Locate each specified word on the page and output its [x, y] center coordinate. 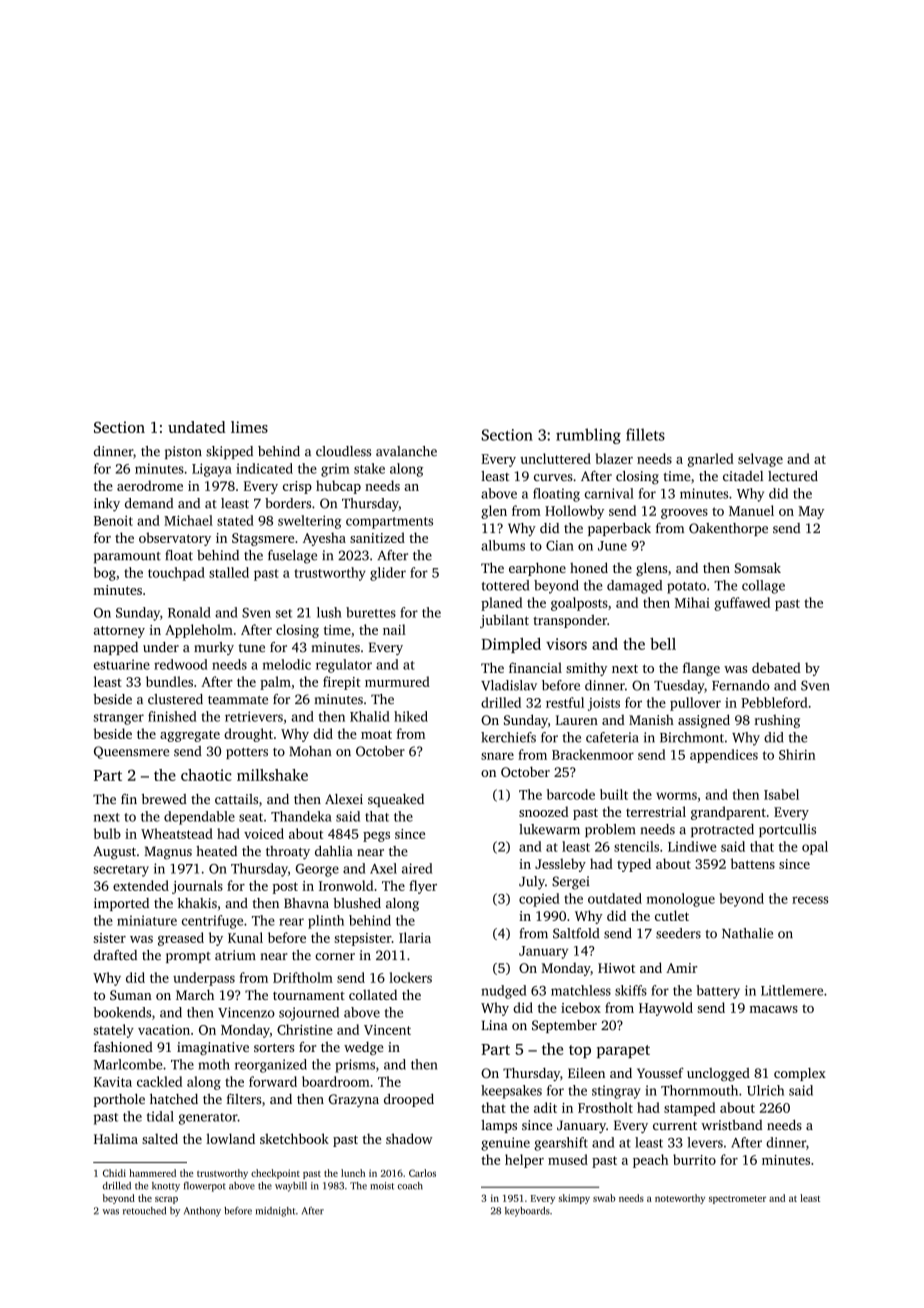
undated [197, 427]
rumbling [588, 436]
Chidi [114, 1173]
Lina [494, 1025]
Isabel [781, 794]
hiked [411, 716]
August [114, 853]
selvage [760, 460]
